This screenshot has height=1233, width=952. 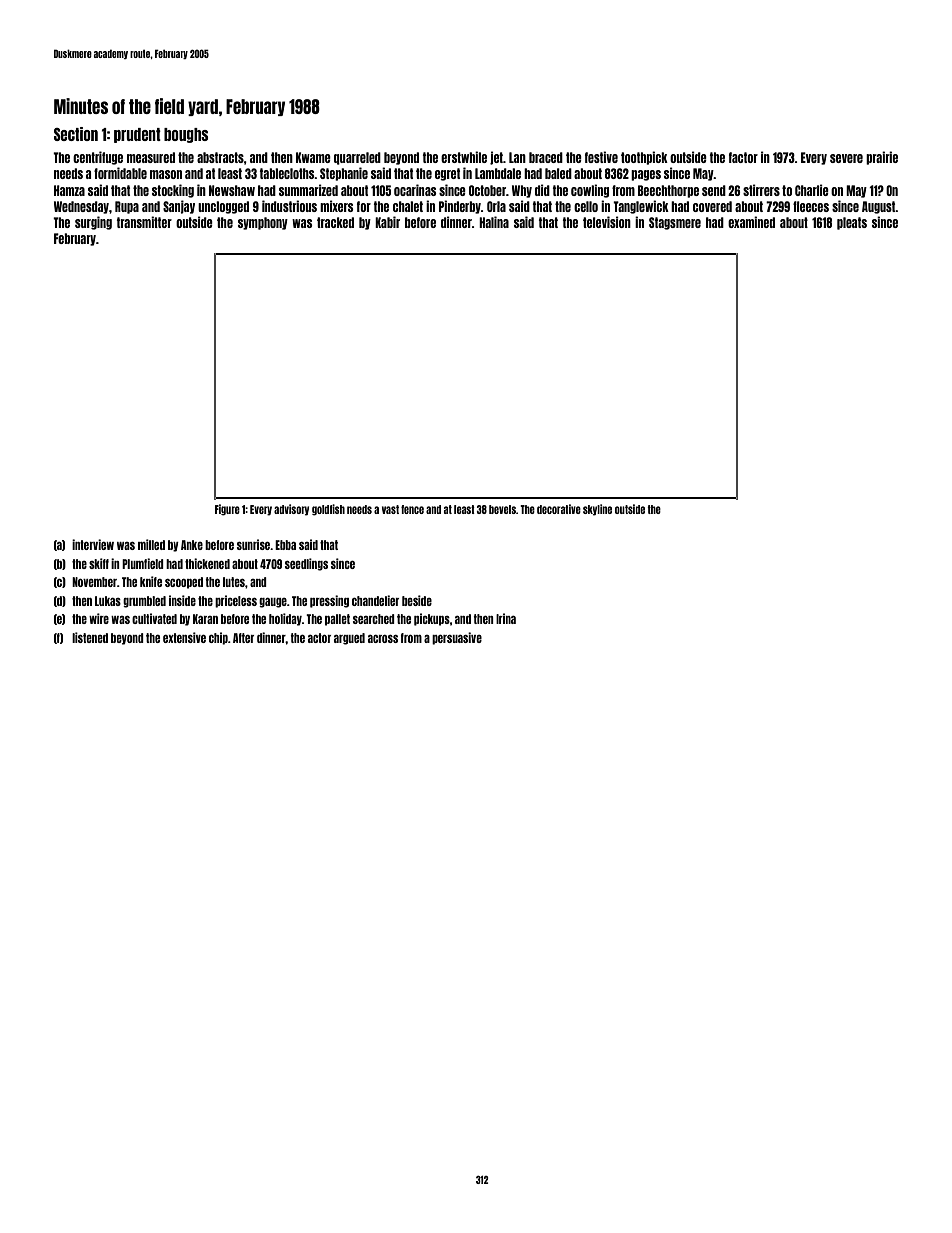 I want to click on skyline, so click(x=597, y=510).
